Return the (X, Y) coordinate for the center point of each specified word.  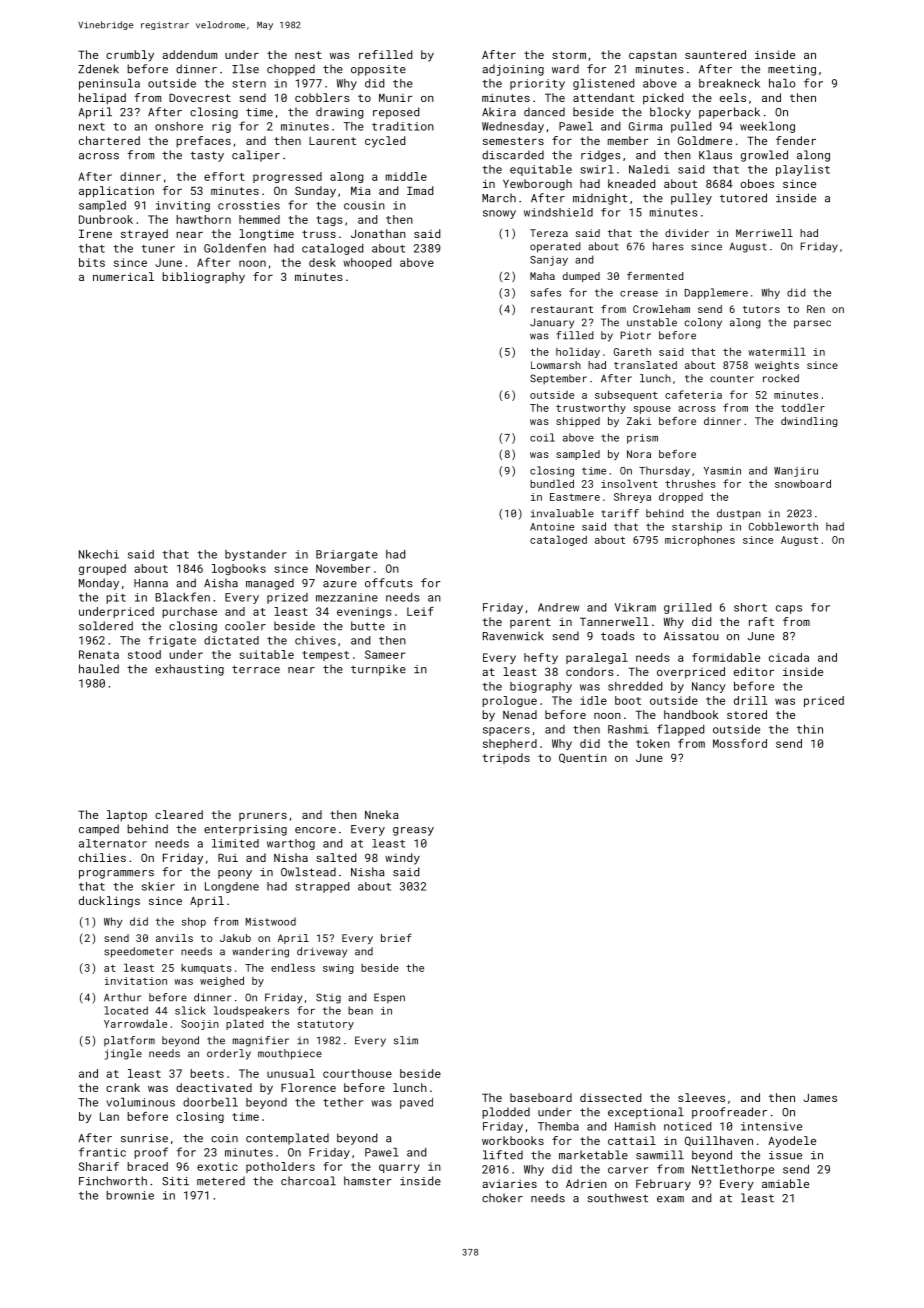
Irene (95, 233)
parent (530, 623)
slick (190, 1010)
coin (224, 1138)
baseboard (541, 1097)
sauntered (715, 54)
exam (670, 1199)
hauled (99, 669)
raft (761, 621)
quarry (399, 1168)
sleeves (701, 1097)
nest (308, 55)
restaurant (562, 309)
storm (569, 55)
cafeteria (693, 394)
